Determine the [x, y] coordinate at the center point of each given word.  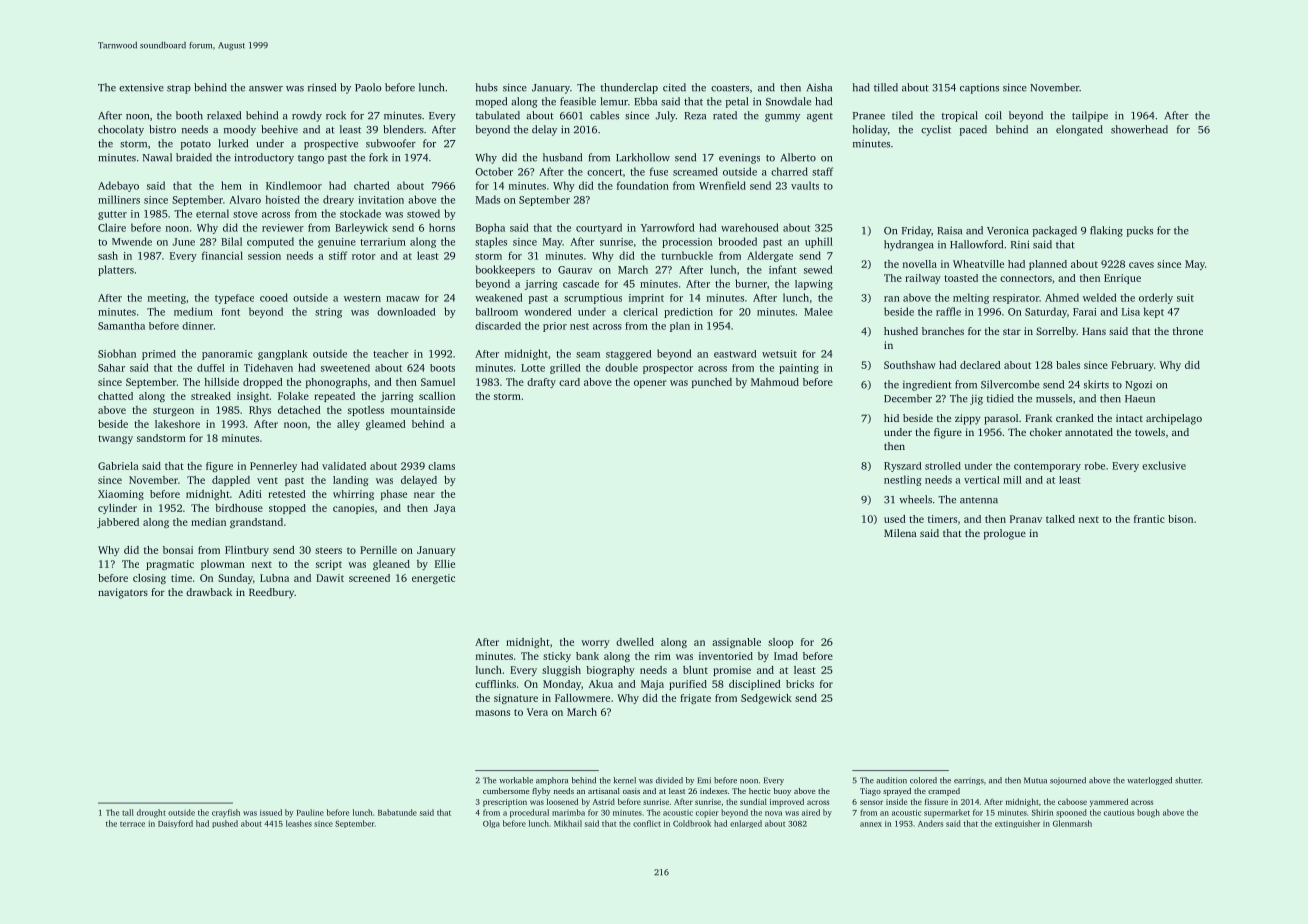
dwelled [635, 642]
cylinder [117, 509]
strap [179, 89]
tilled [886, 87]
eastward [735, 354]
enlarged [746, 824]
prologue [1005, 534]
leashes [299, 823]
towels [1150, 432]
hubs [487, 87]
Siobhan [117, 353]
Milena [900, 533]
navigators [123, 593]
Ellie [445, 564]
